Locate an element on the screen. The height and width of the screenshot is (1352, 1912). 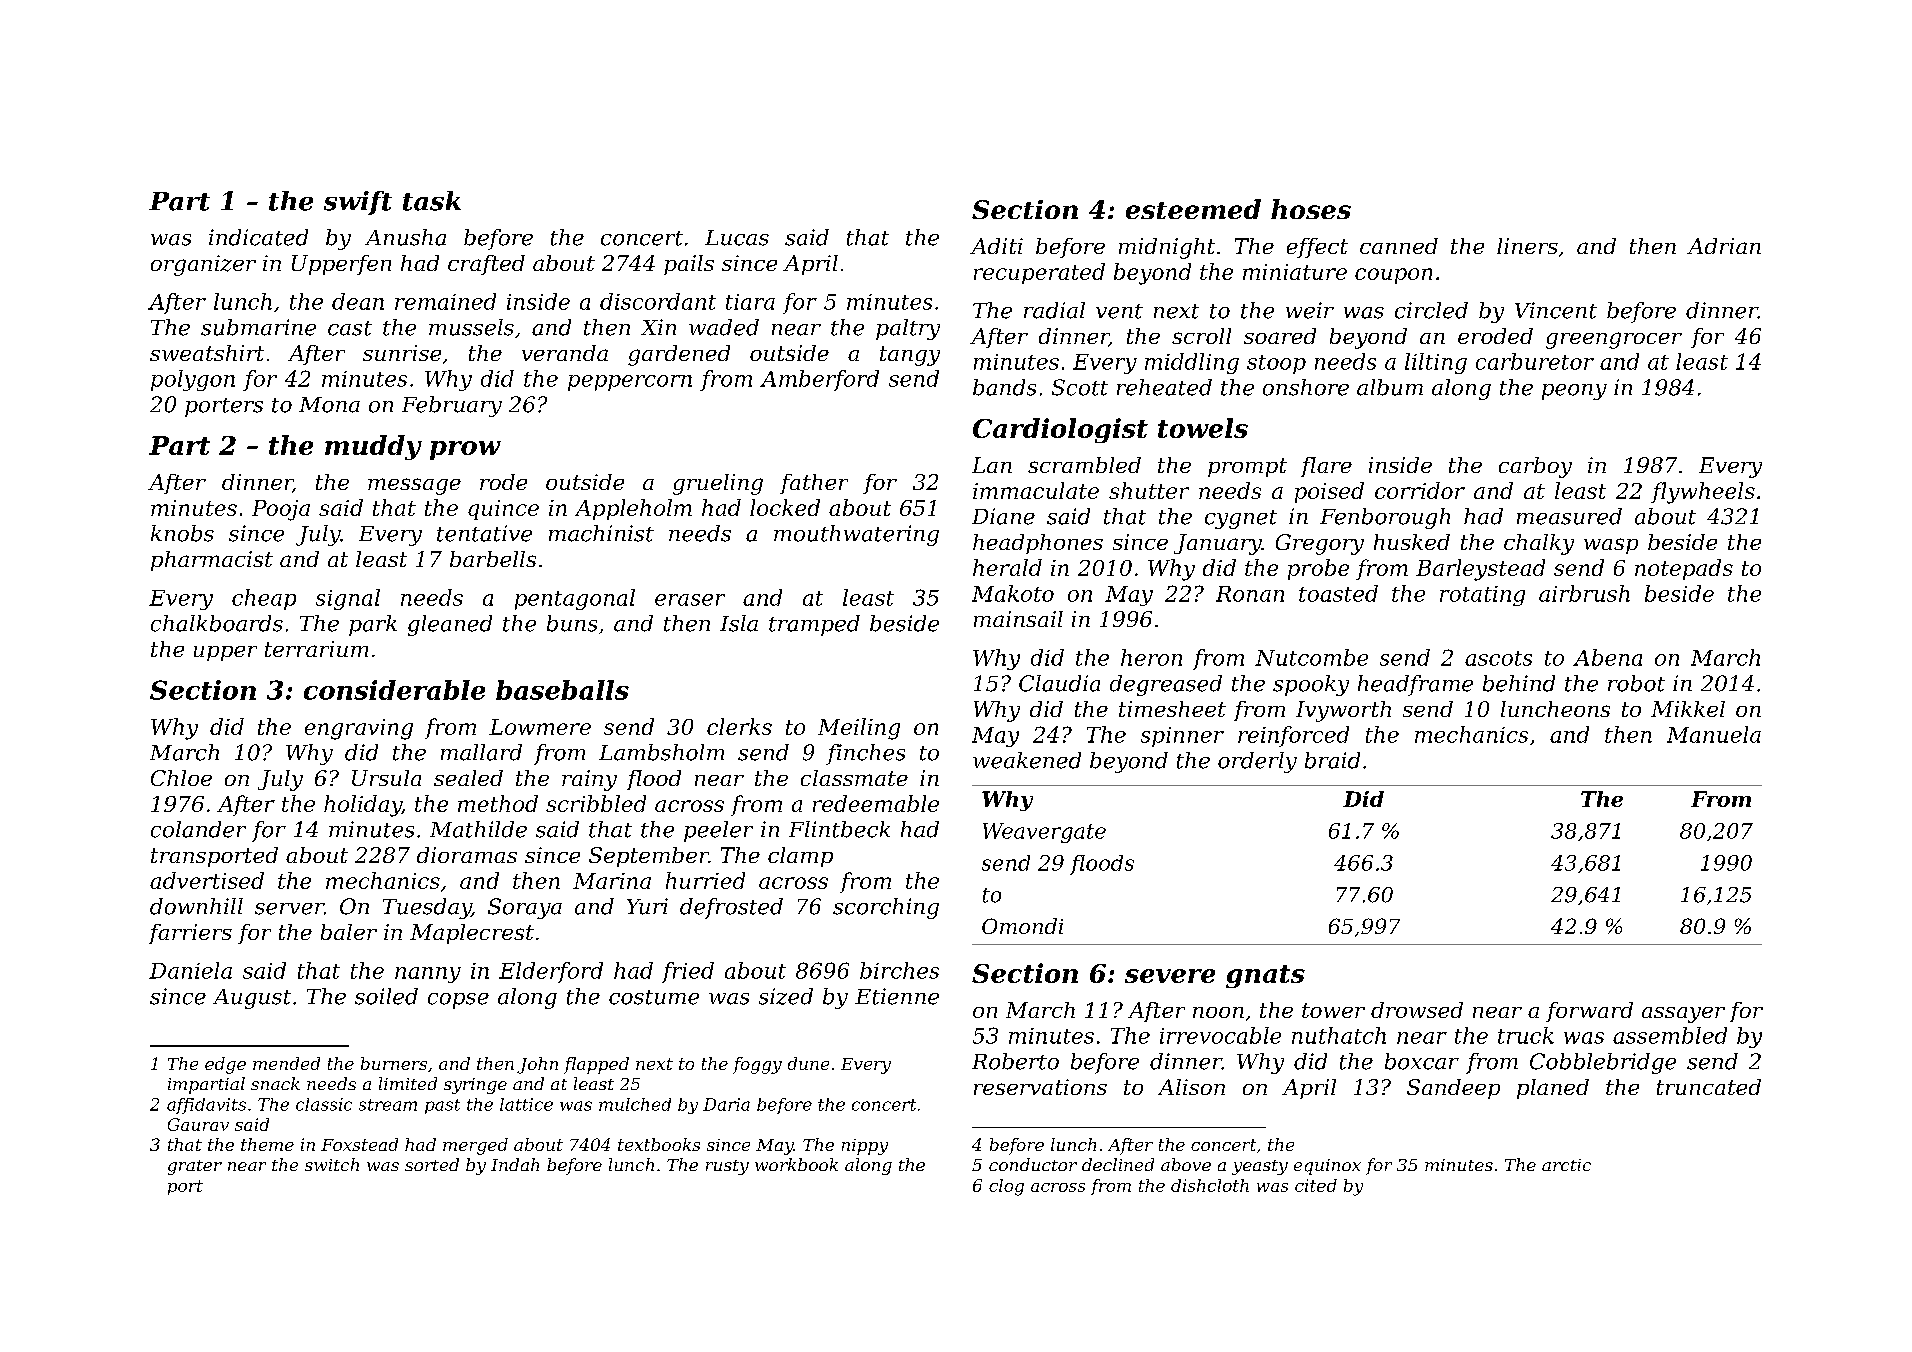
message is located at coordinates (414, 486).
